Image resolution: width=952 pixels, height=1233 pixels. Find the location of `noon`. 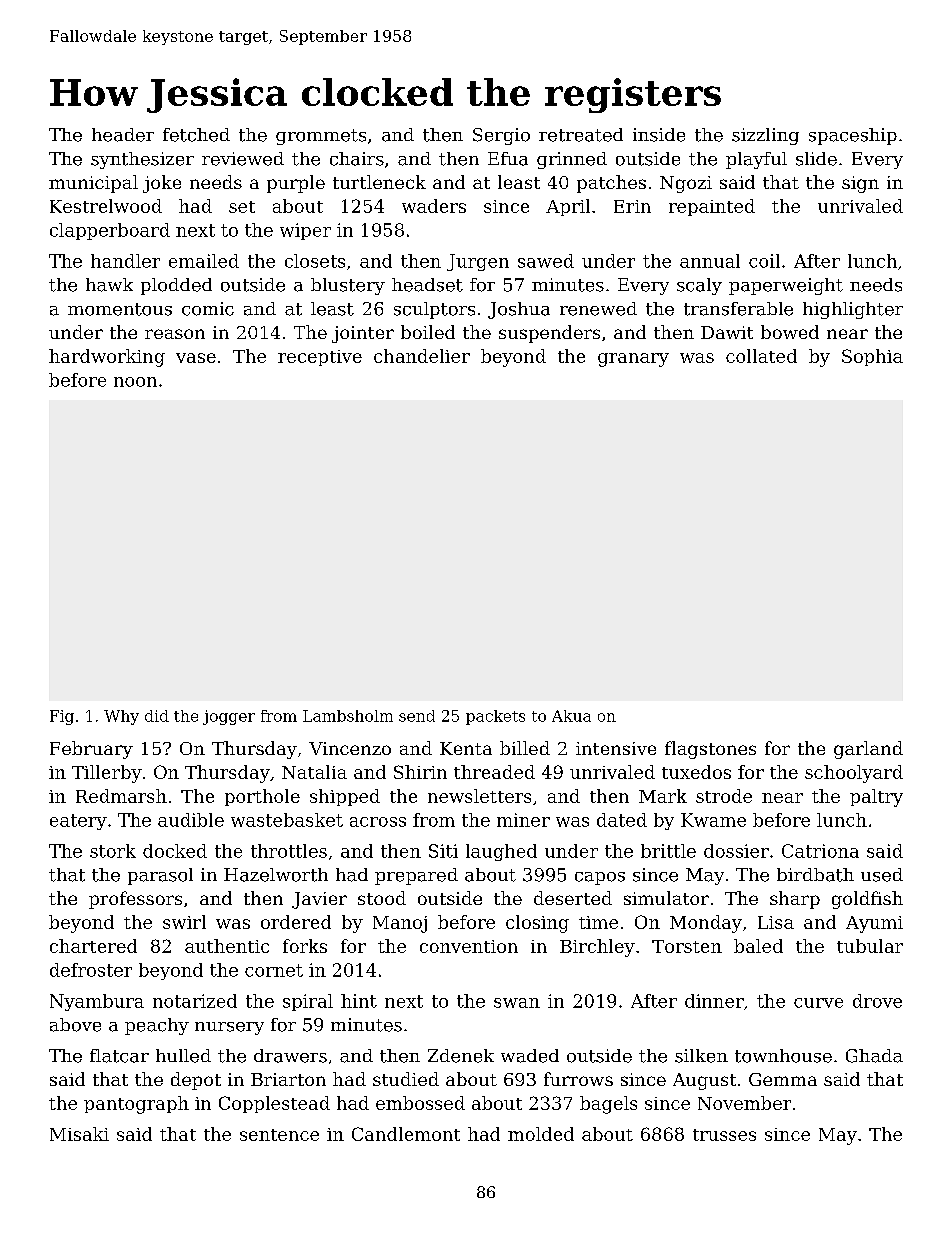

noon is located at coordinates (135, 382).
